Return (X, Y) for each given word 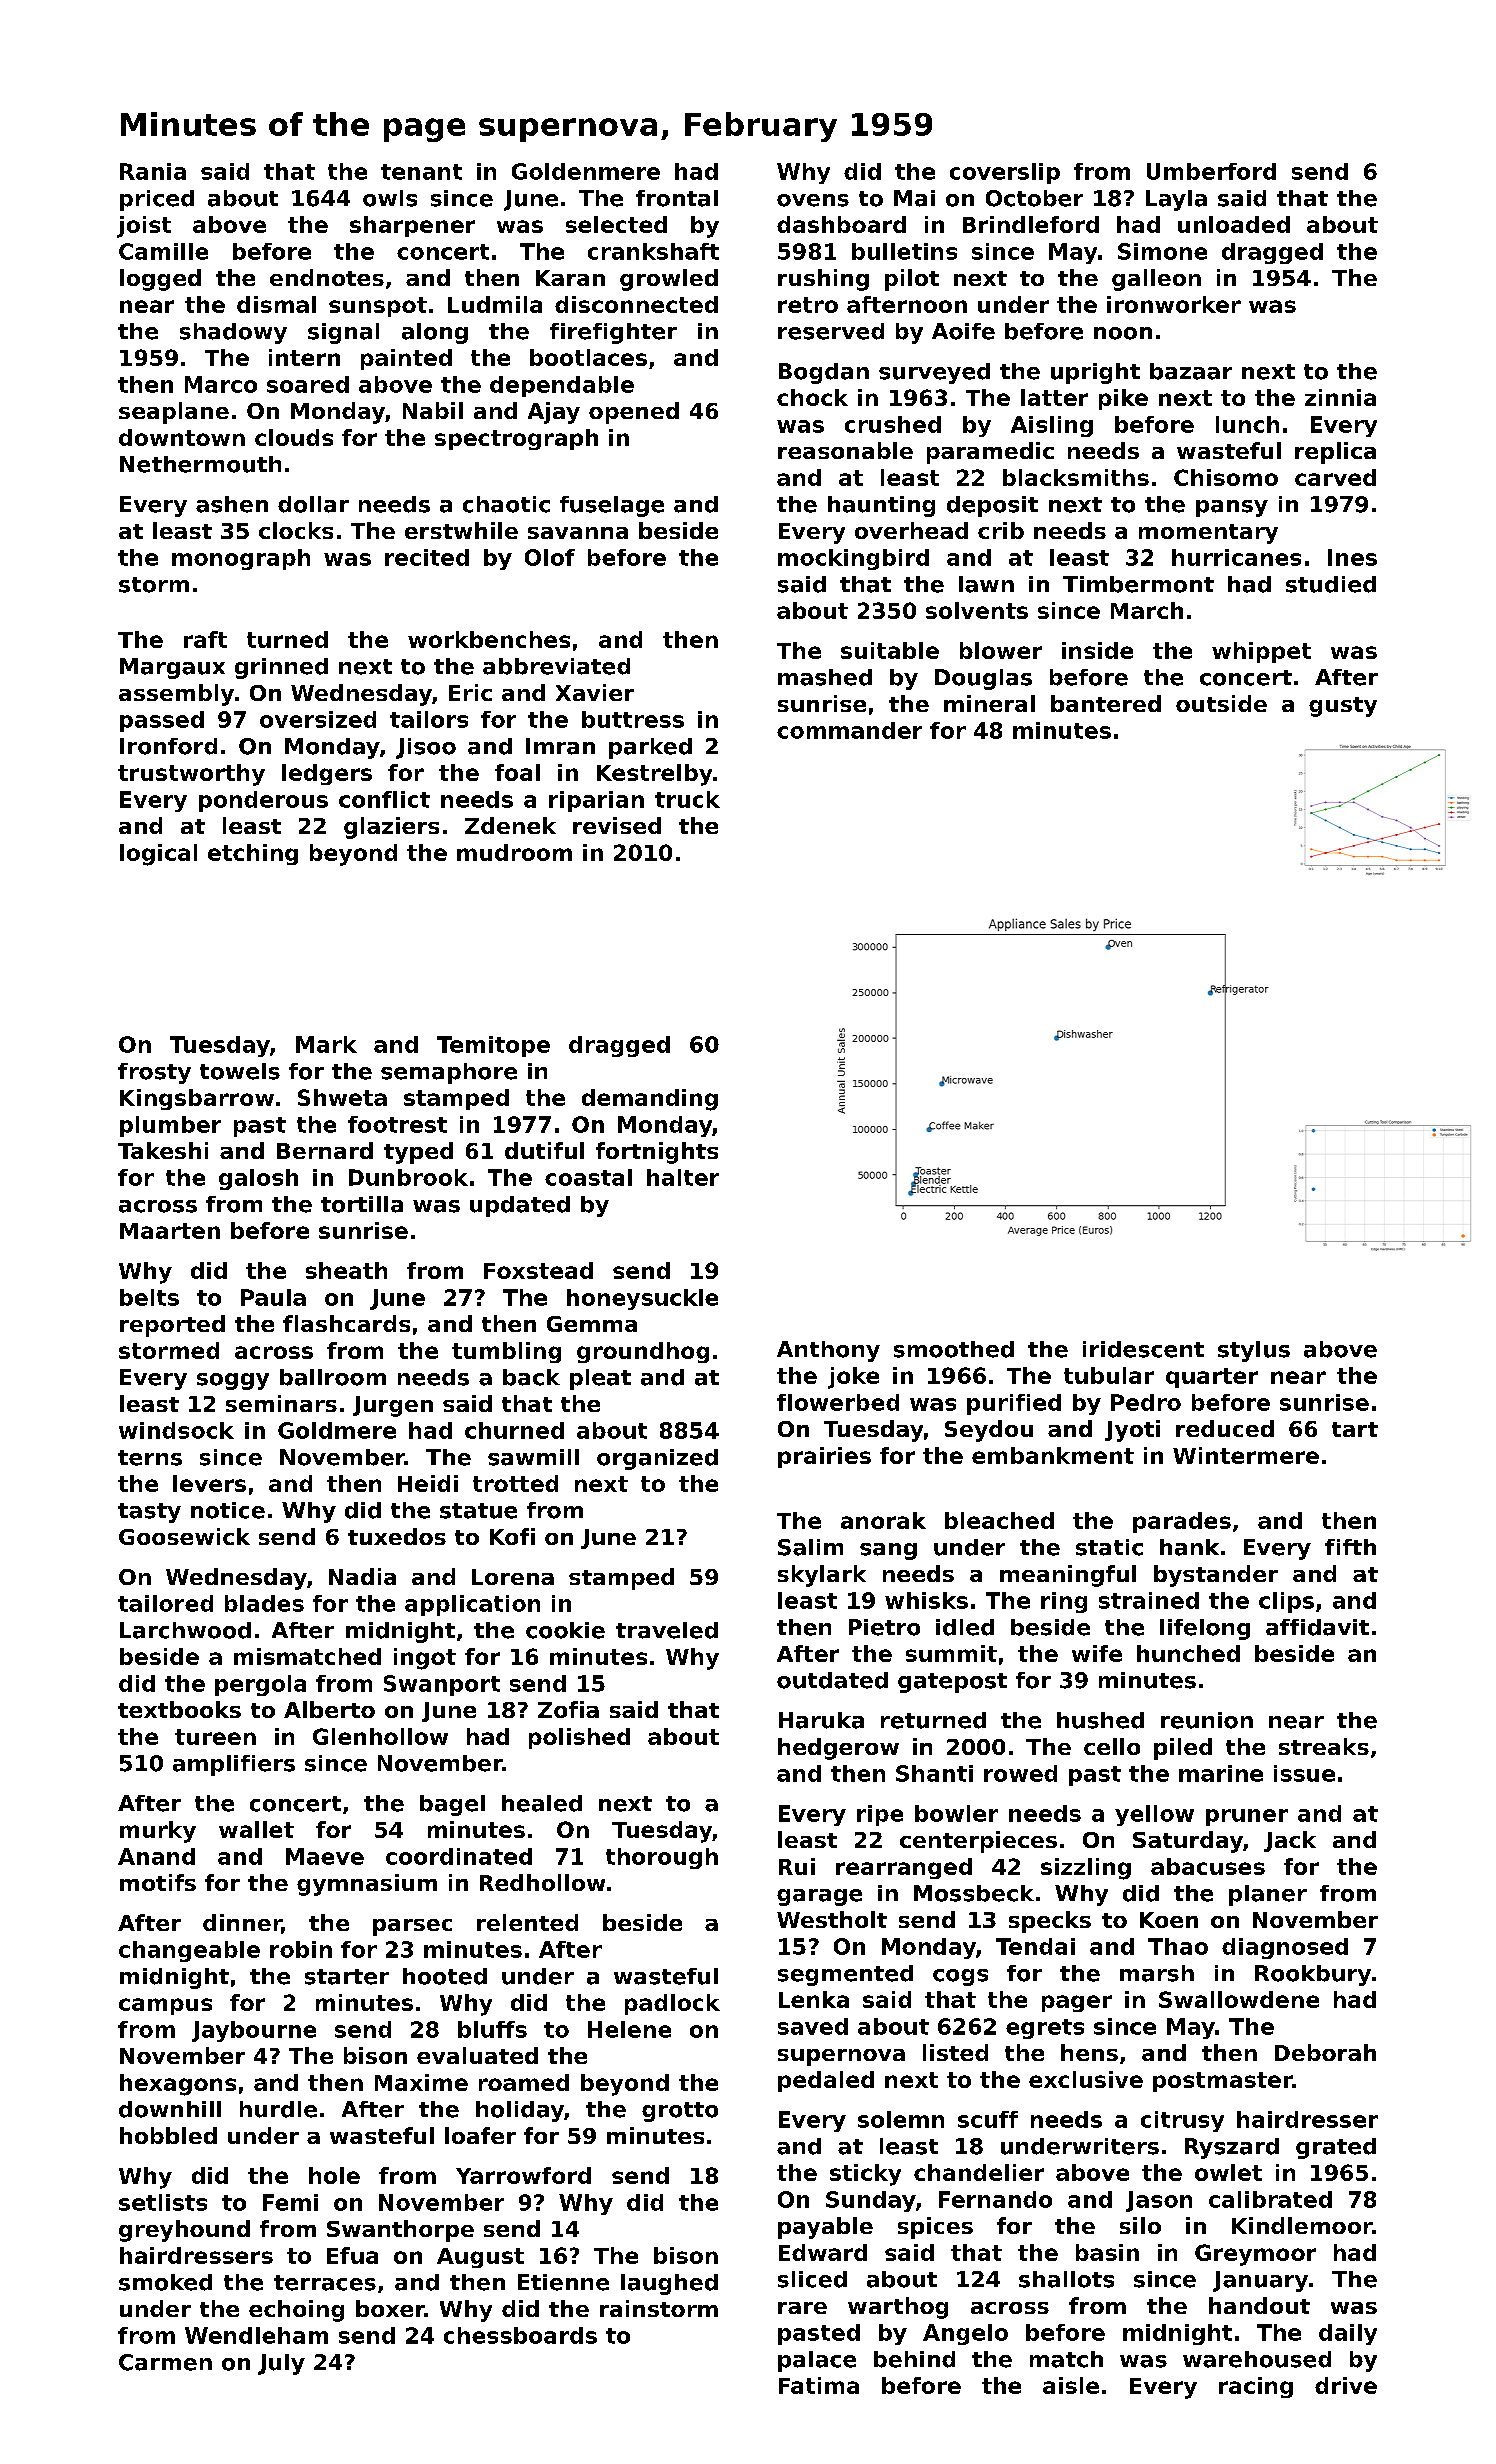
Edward (823, 2252)
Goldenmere (586, 171)
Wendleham (256, 2335)
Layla (1176, 200)
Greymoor (1255, 2255)
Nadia (362, 1576)
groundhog (643, 1352)
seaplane (174, 413)
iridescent (1143, 1349)
